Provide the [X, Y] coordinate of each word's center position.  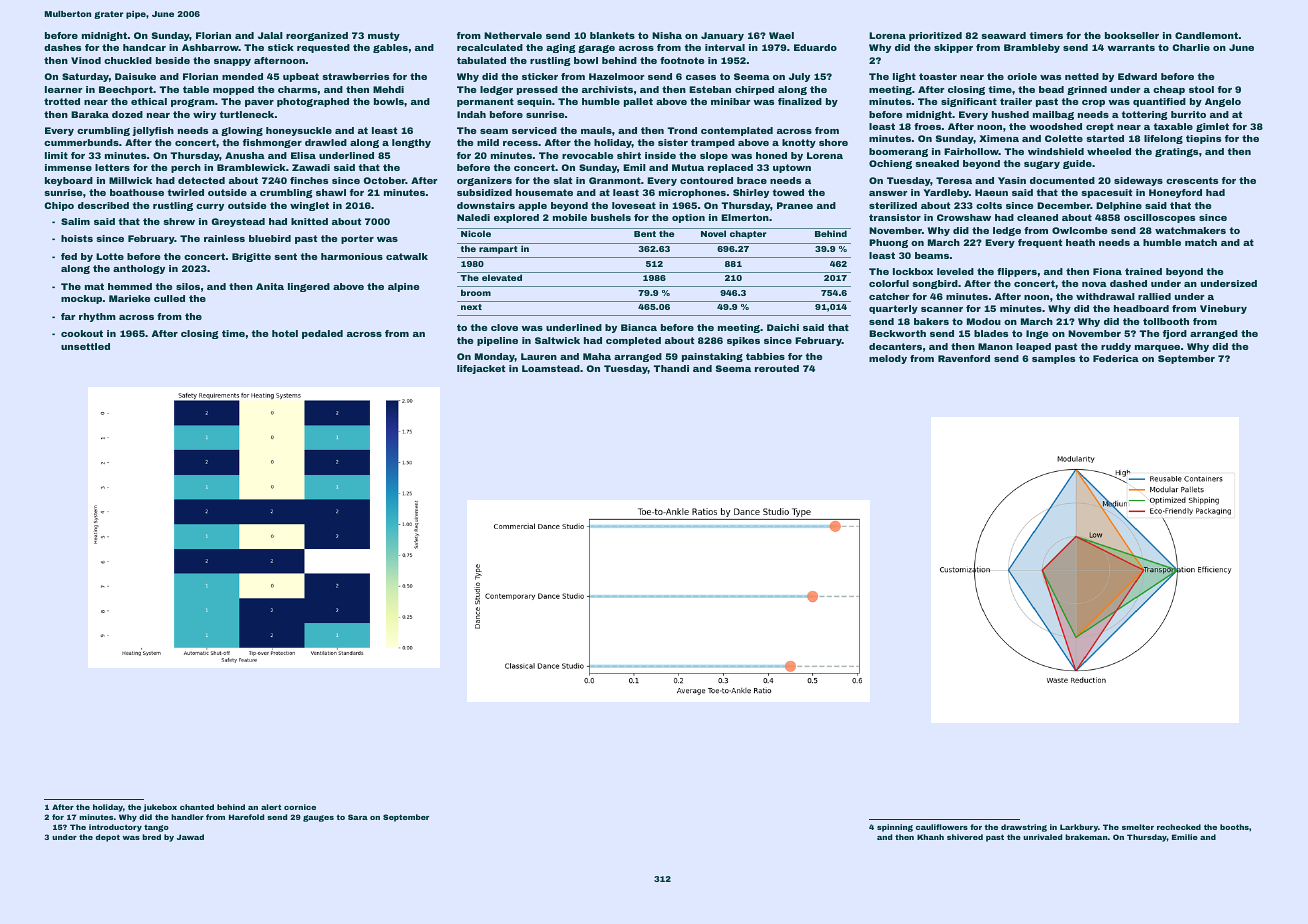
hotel [285, 333]
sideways [1138, 181]
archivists [607, 89]
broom [476, 292]
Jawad [190, 837]
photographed [313, 102]
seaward [1003, 35]
